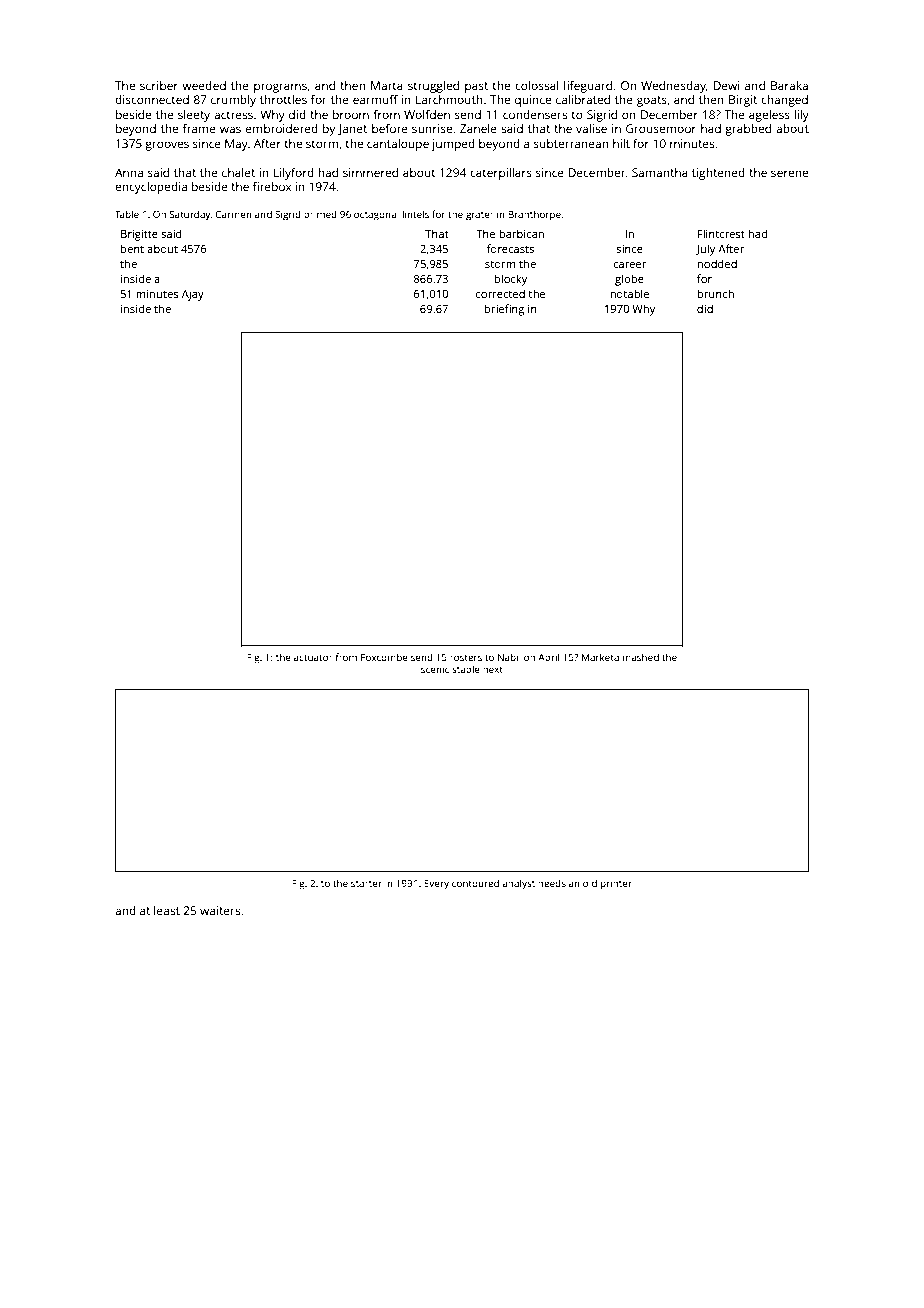 The image size is (924, 1308). I want to click on jumped, so click(453, 145).
